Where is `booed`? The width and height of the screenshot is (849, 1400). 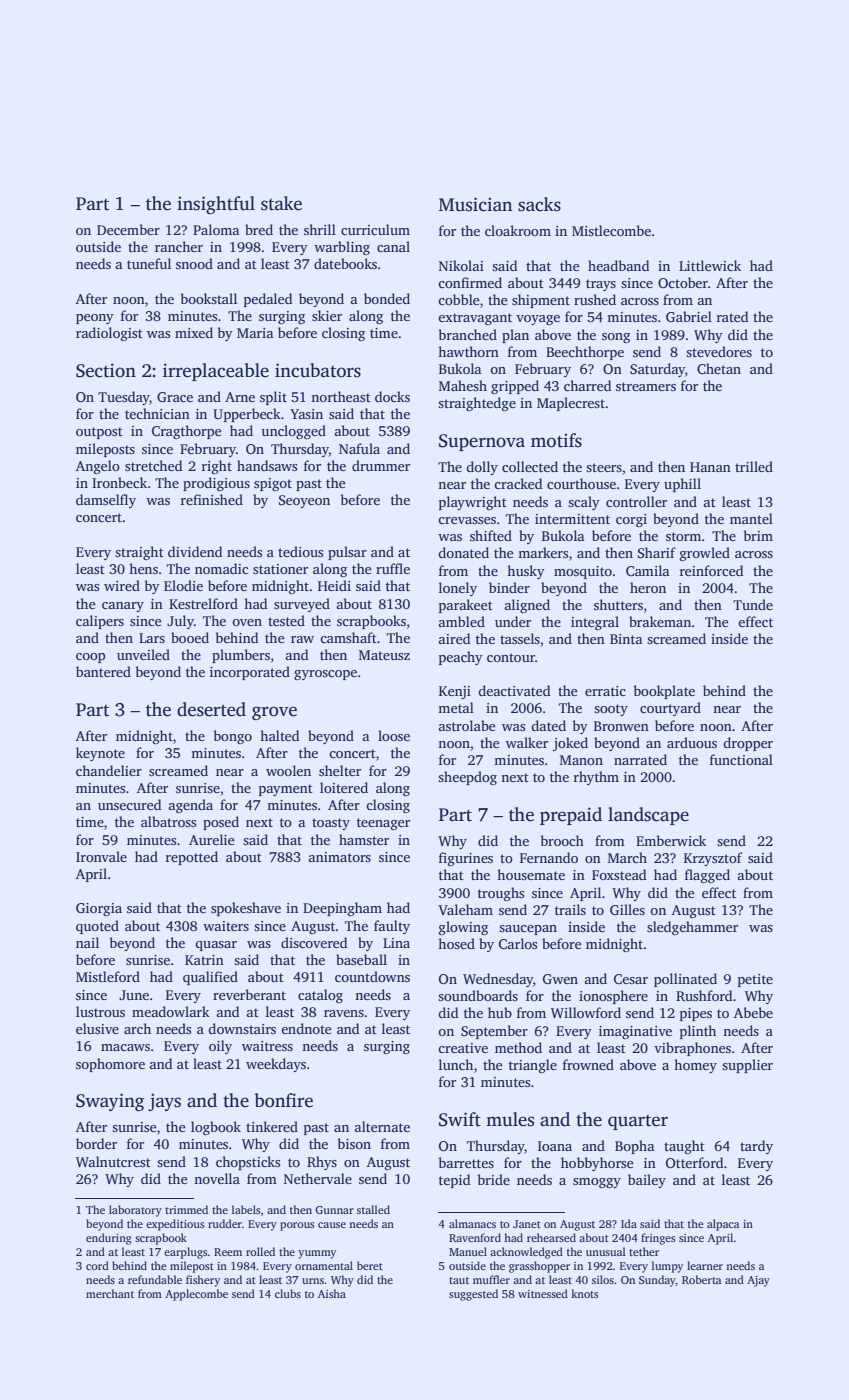
booed is located at coordinates (190, 637).
